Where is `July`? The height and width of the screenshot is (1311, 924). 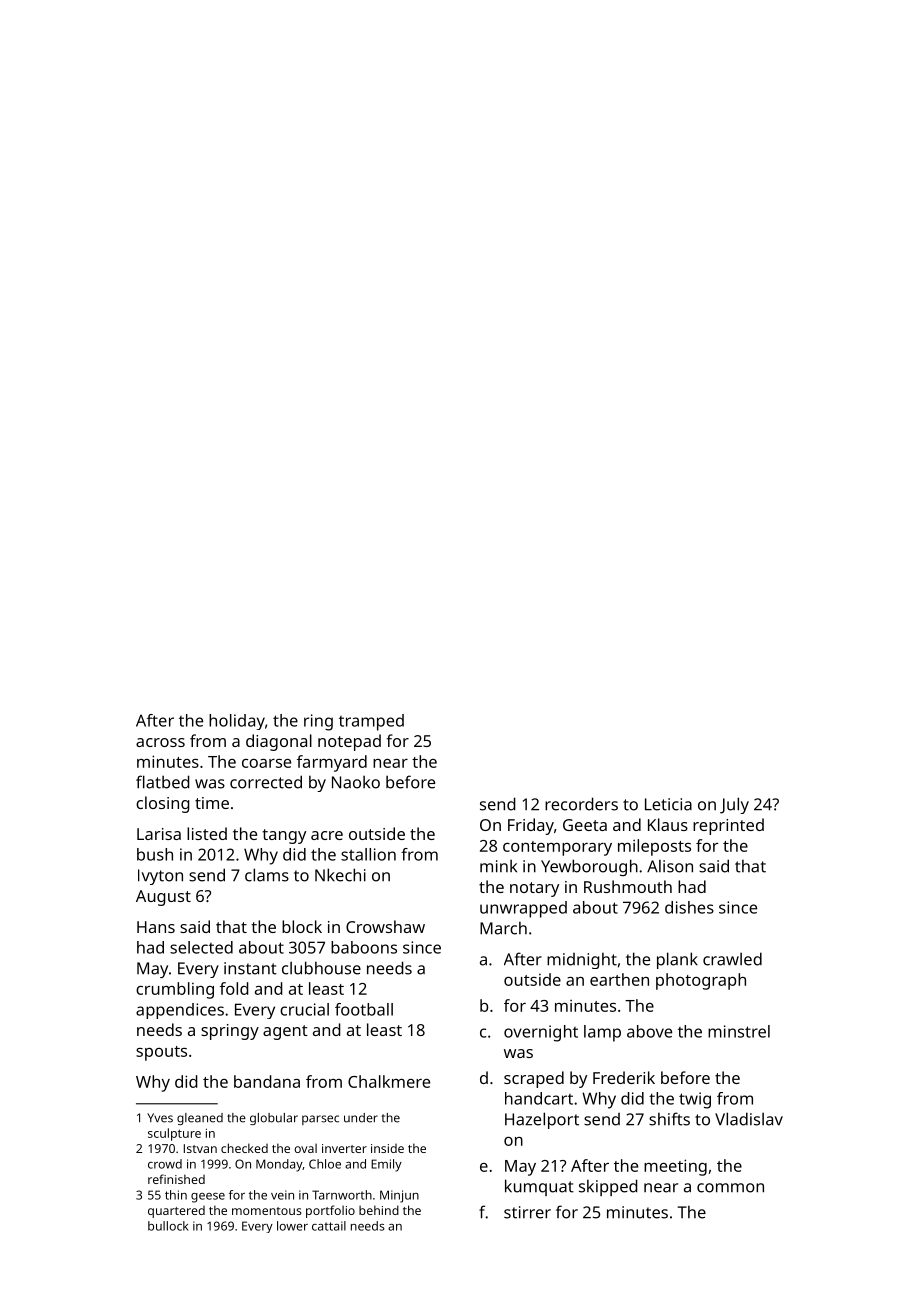 July is located at coordinates (734, 805).
